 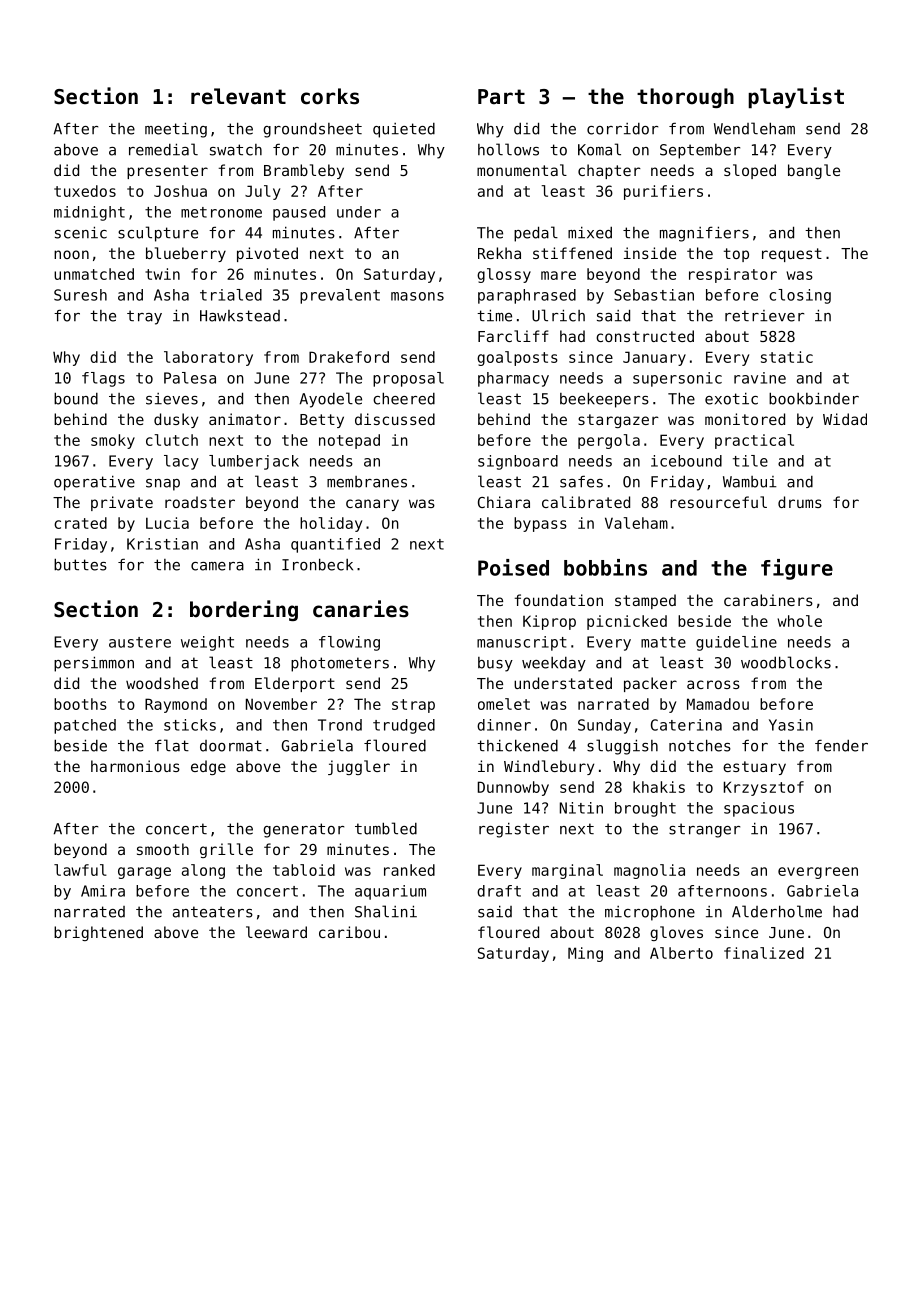 What do you see at coordinates (685, 98) in the document?
I see `thorough` at bounding box center [685, 98].
